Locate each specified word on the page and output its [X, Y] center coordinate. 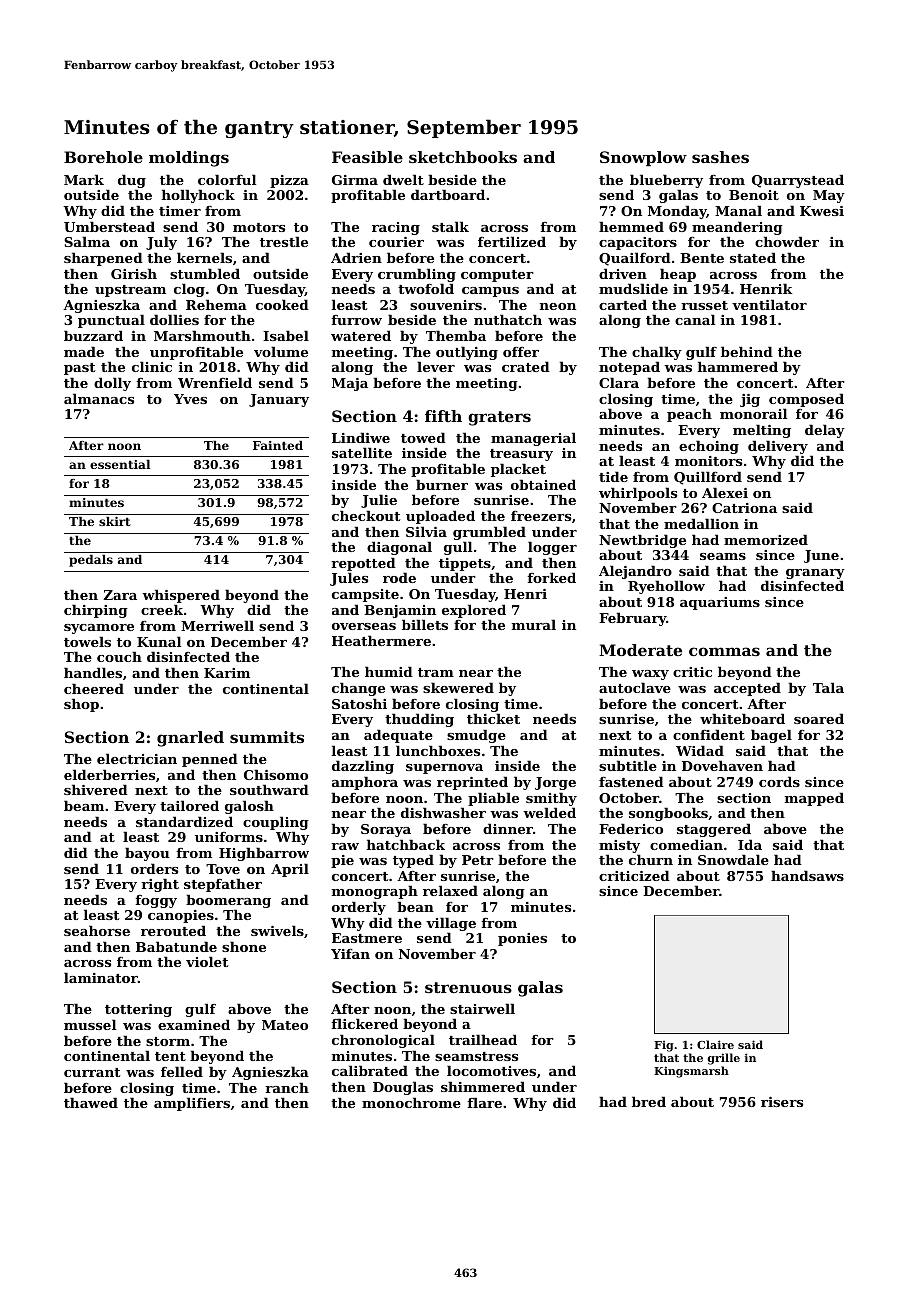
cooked [282, 304]
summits [267, 737]
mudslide [633, 288]
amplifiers [192, 1104]
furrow [356, 320]
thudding [419, 720]
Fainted [278, 445]
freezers [541, 516]
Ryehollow [666, 587]
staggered [714, 830]
